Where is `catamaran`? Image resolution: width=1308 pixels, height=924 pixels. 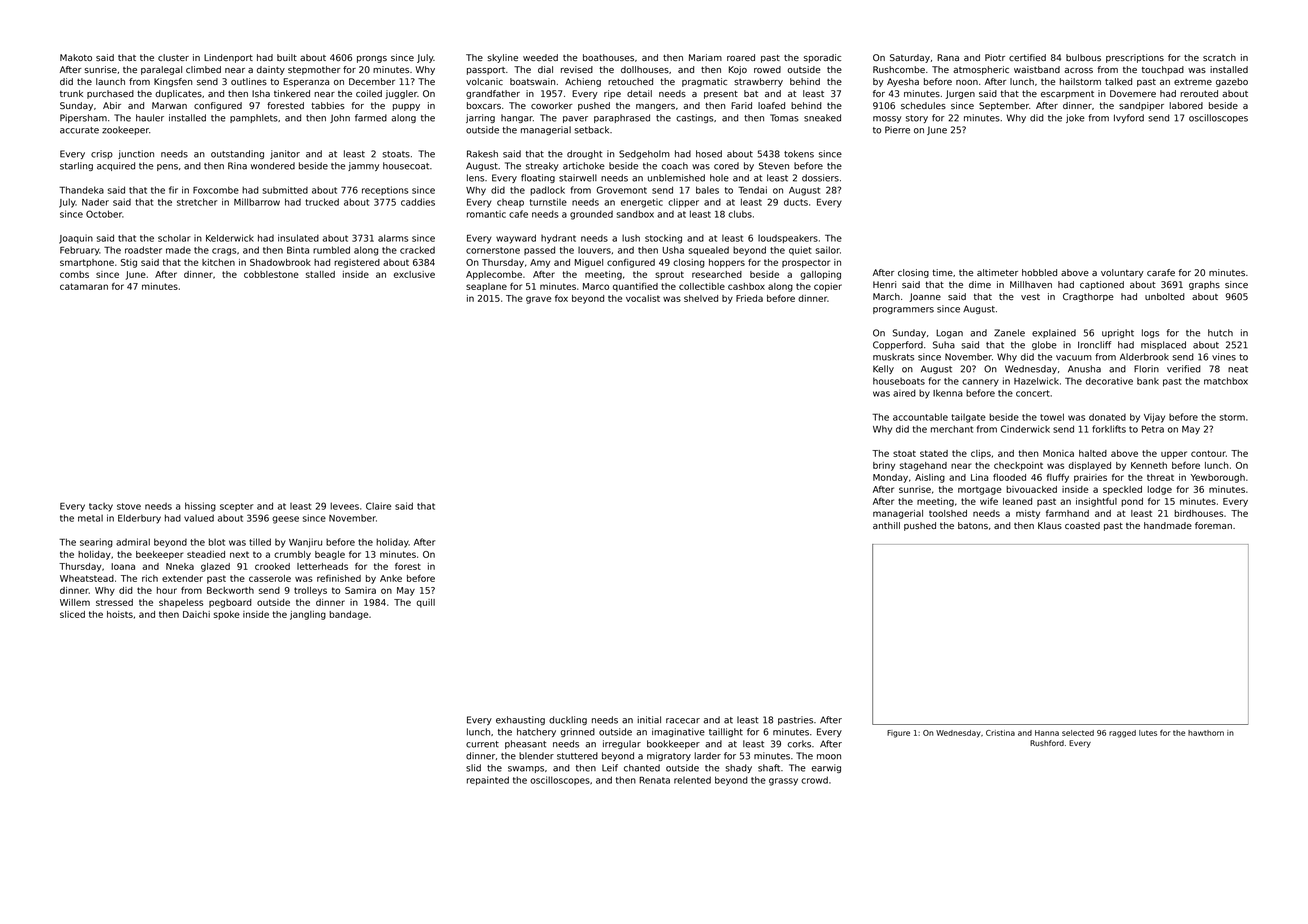 catamaran is located at coordinates (84, 286).
